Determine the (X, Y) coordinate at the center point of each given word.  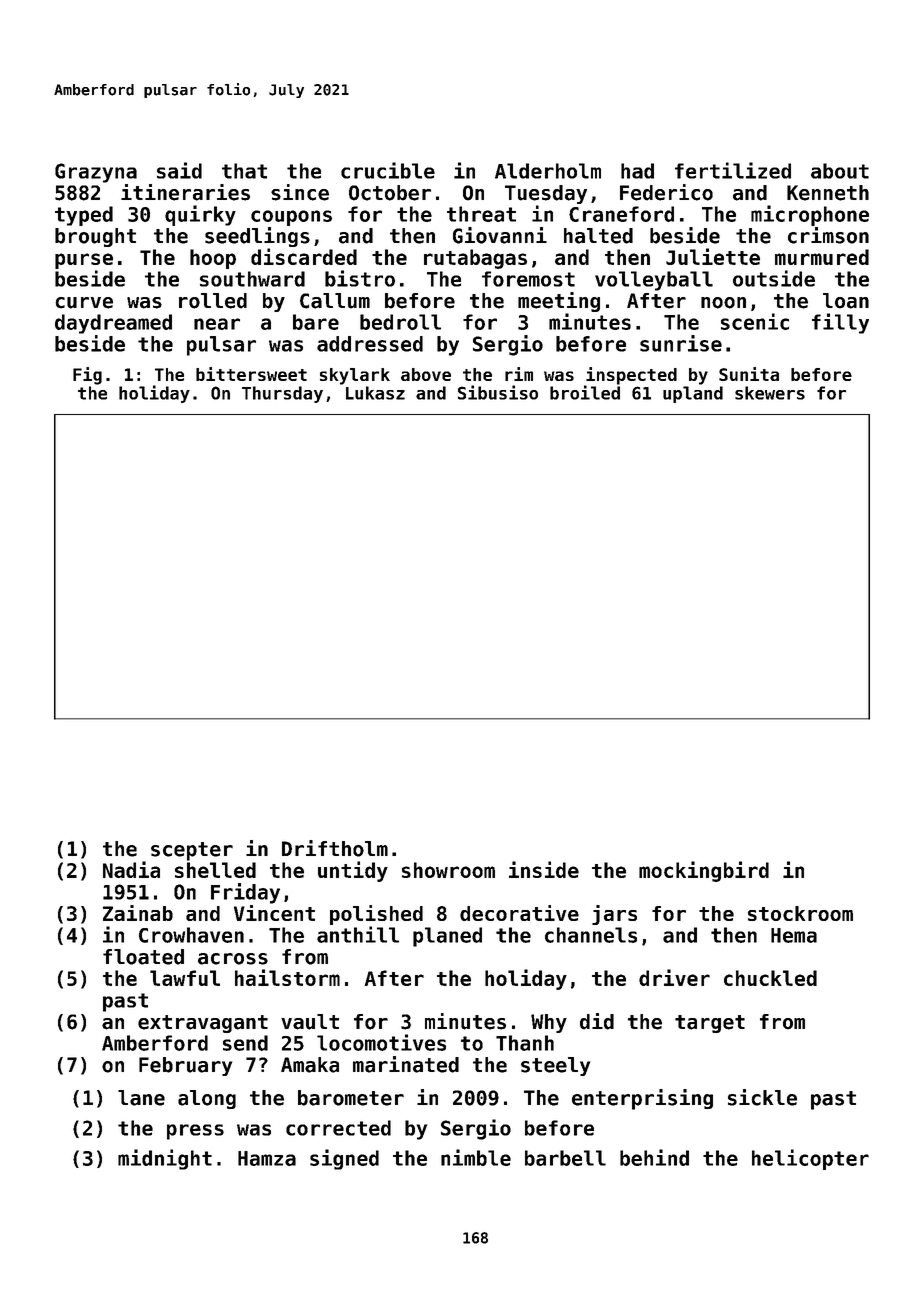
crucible (388, 170)
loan (846, 301)
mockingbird (704, 871)
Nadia (131, 869)
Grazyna (96, 173)
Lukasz (375, 393)
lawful (185, 978)
